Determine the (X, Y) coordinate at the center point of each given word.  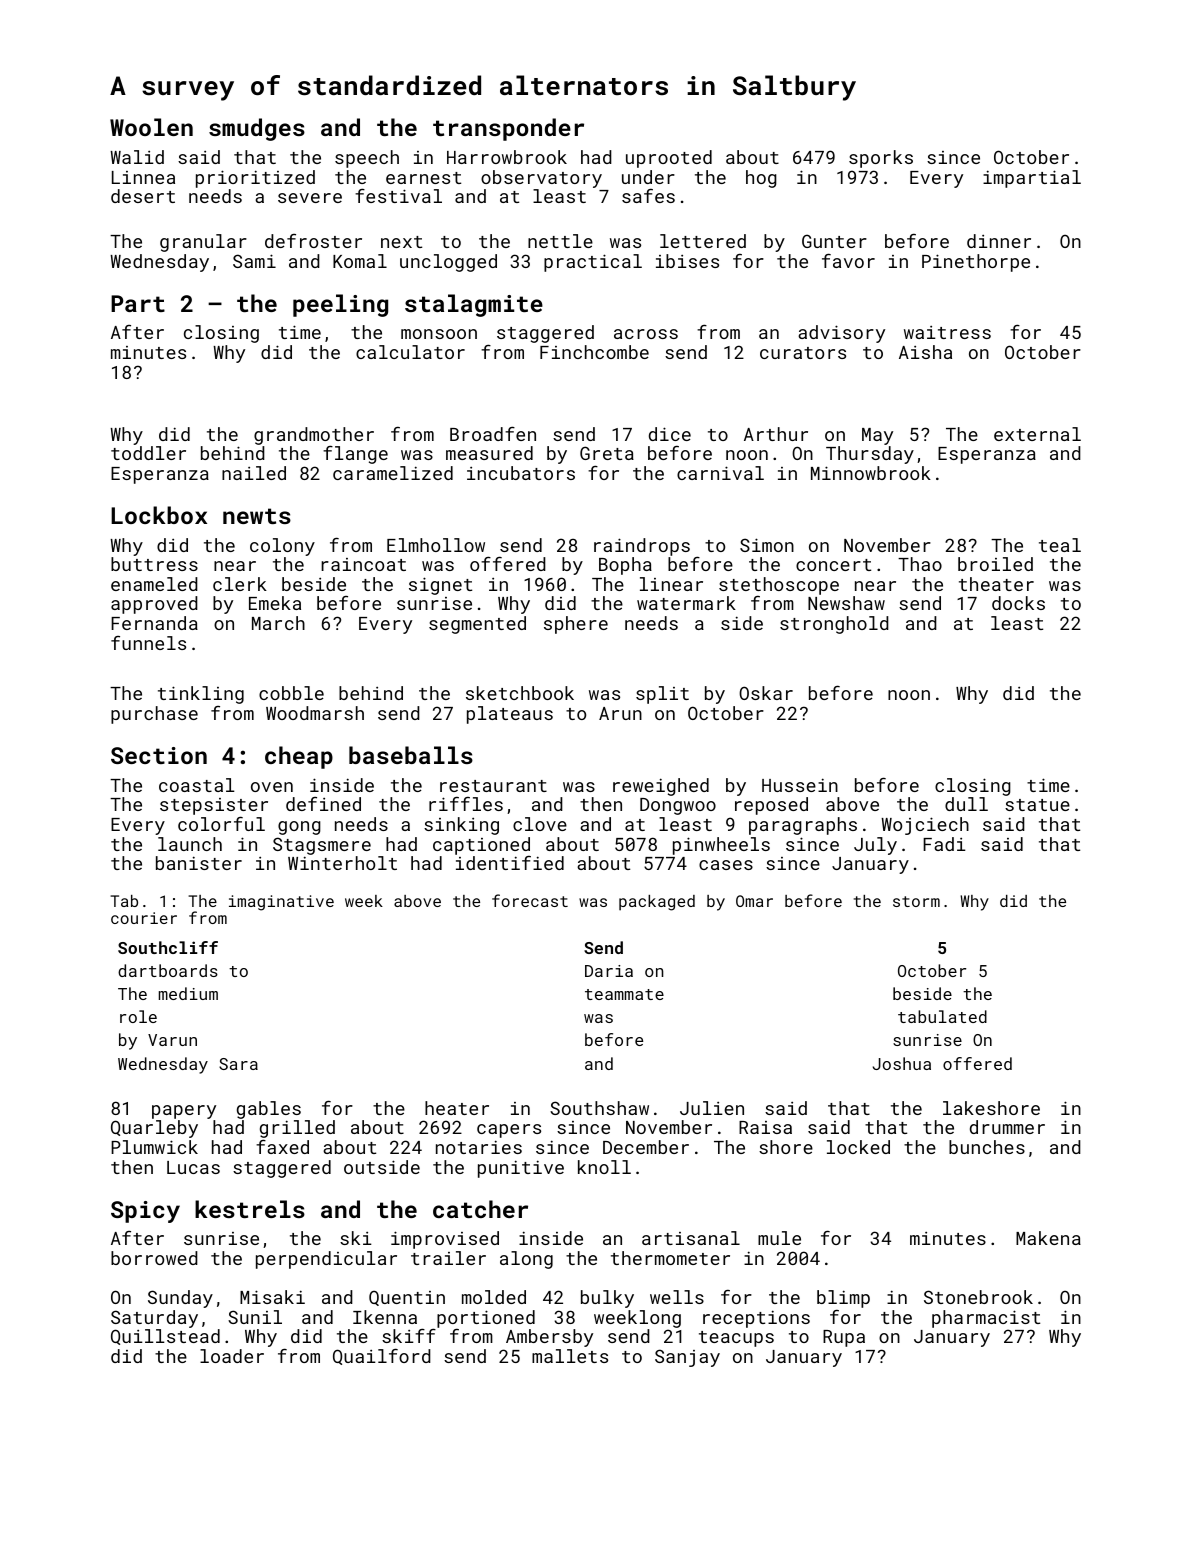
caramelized (393, 473)
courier (144, 918)
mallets (570, 1356)
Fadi (944, 844)
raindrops (642, 547)
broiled (995, 564)
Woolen (151, 127)
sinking (461, 826)
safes (648, 196)
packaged (657, 903)
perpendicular (326, 1260)
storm (916, 901)
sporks (881, 159)
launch (190, 844)
